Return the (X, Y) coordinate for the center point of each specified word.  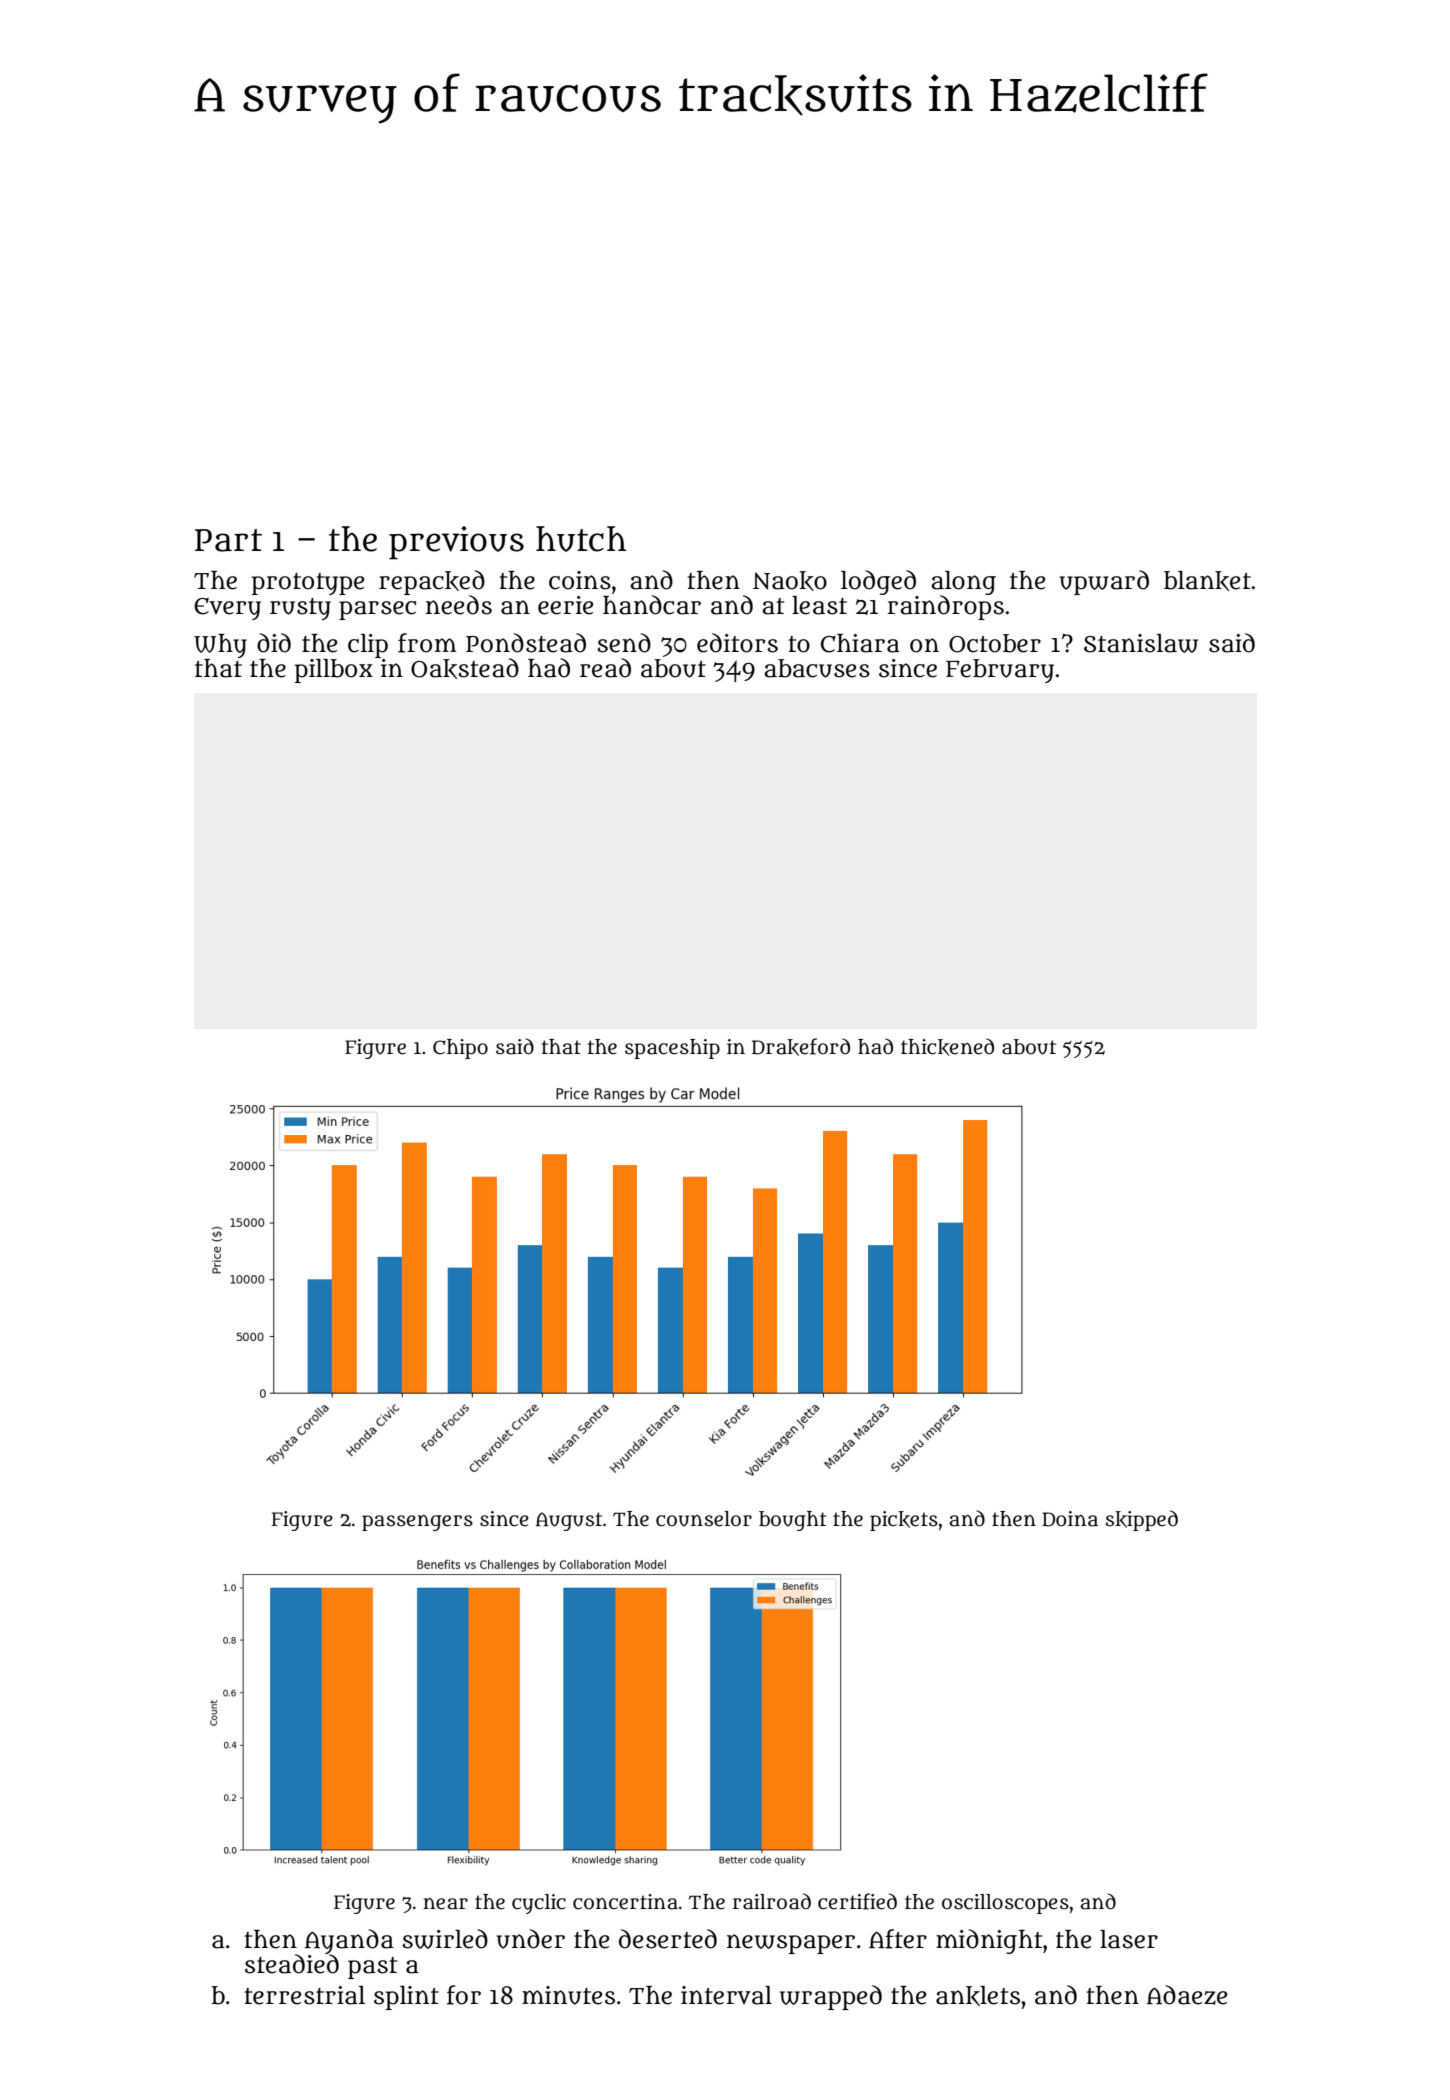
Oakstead (465, 668)
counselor (704, 1519)
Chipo (460, 1049)
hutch (581, 539)
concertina (625, 1902)
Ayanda (349, 1941)
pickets (904, 1521)
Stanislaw (1141, 643)
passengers (417, 1523)
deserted (668, 1939)
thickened (947, 1047)
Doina (1070, 1519)
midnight (989, 1941)
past (372, 1968)
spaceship (672, 1049)
